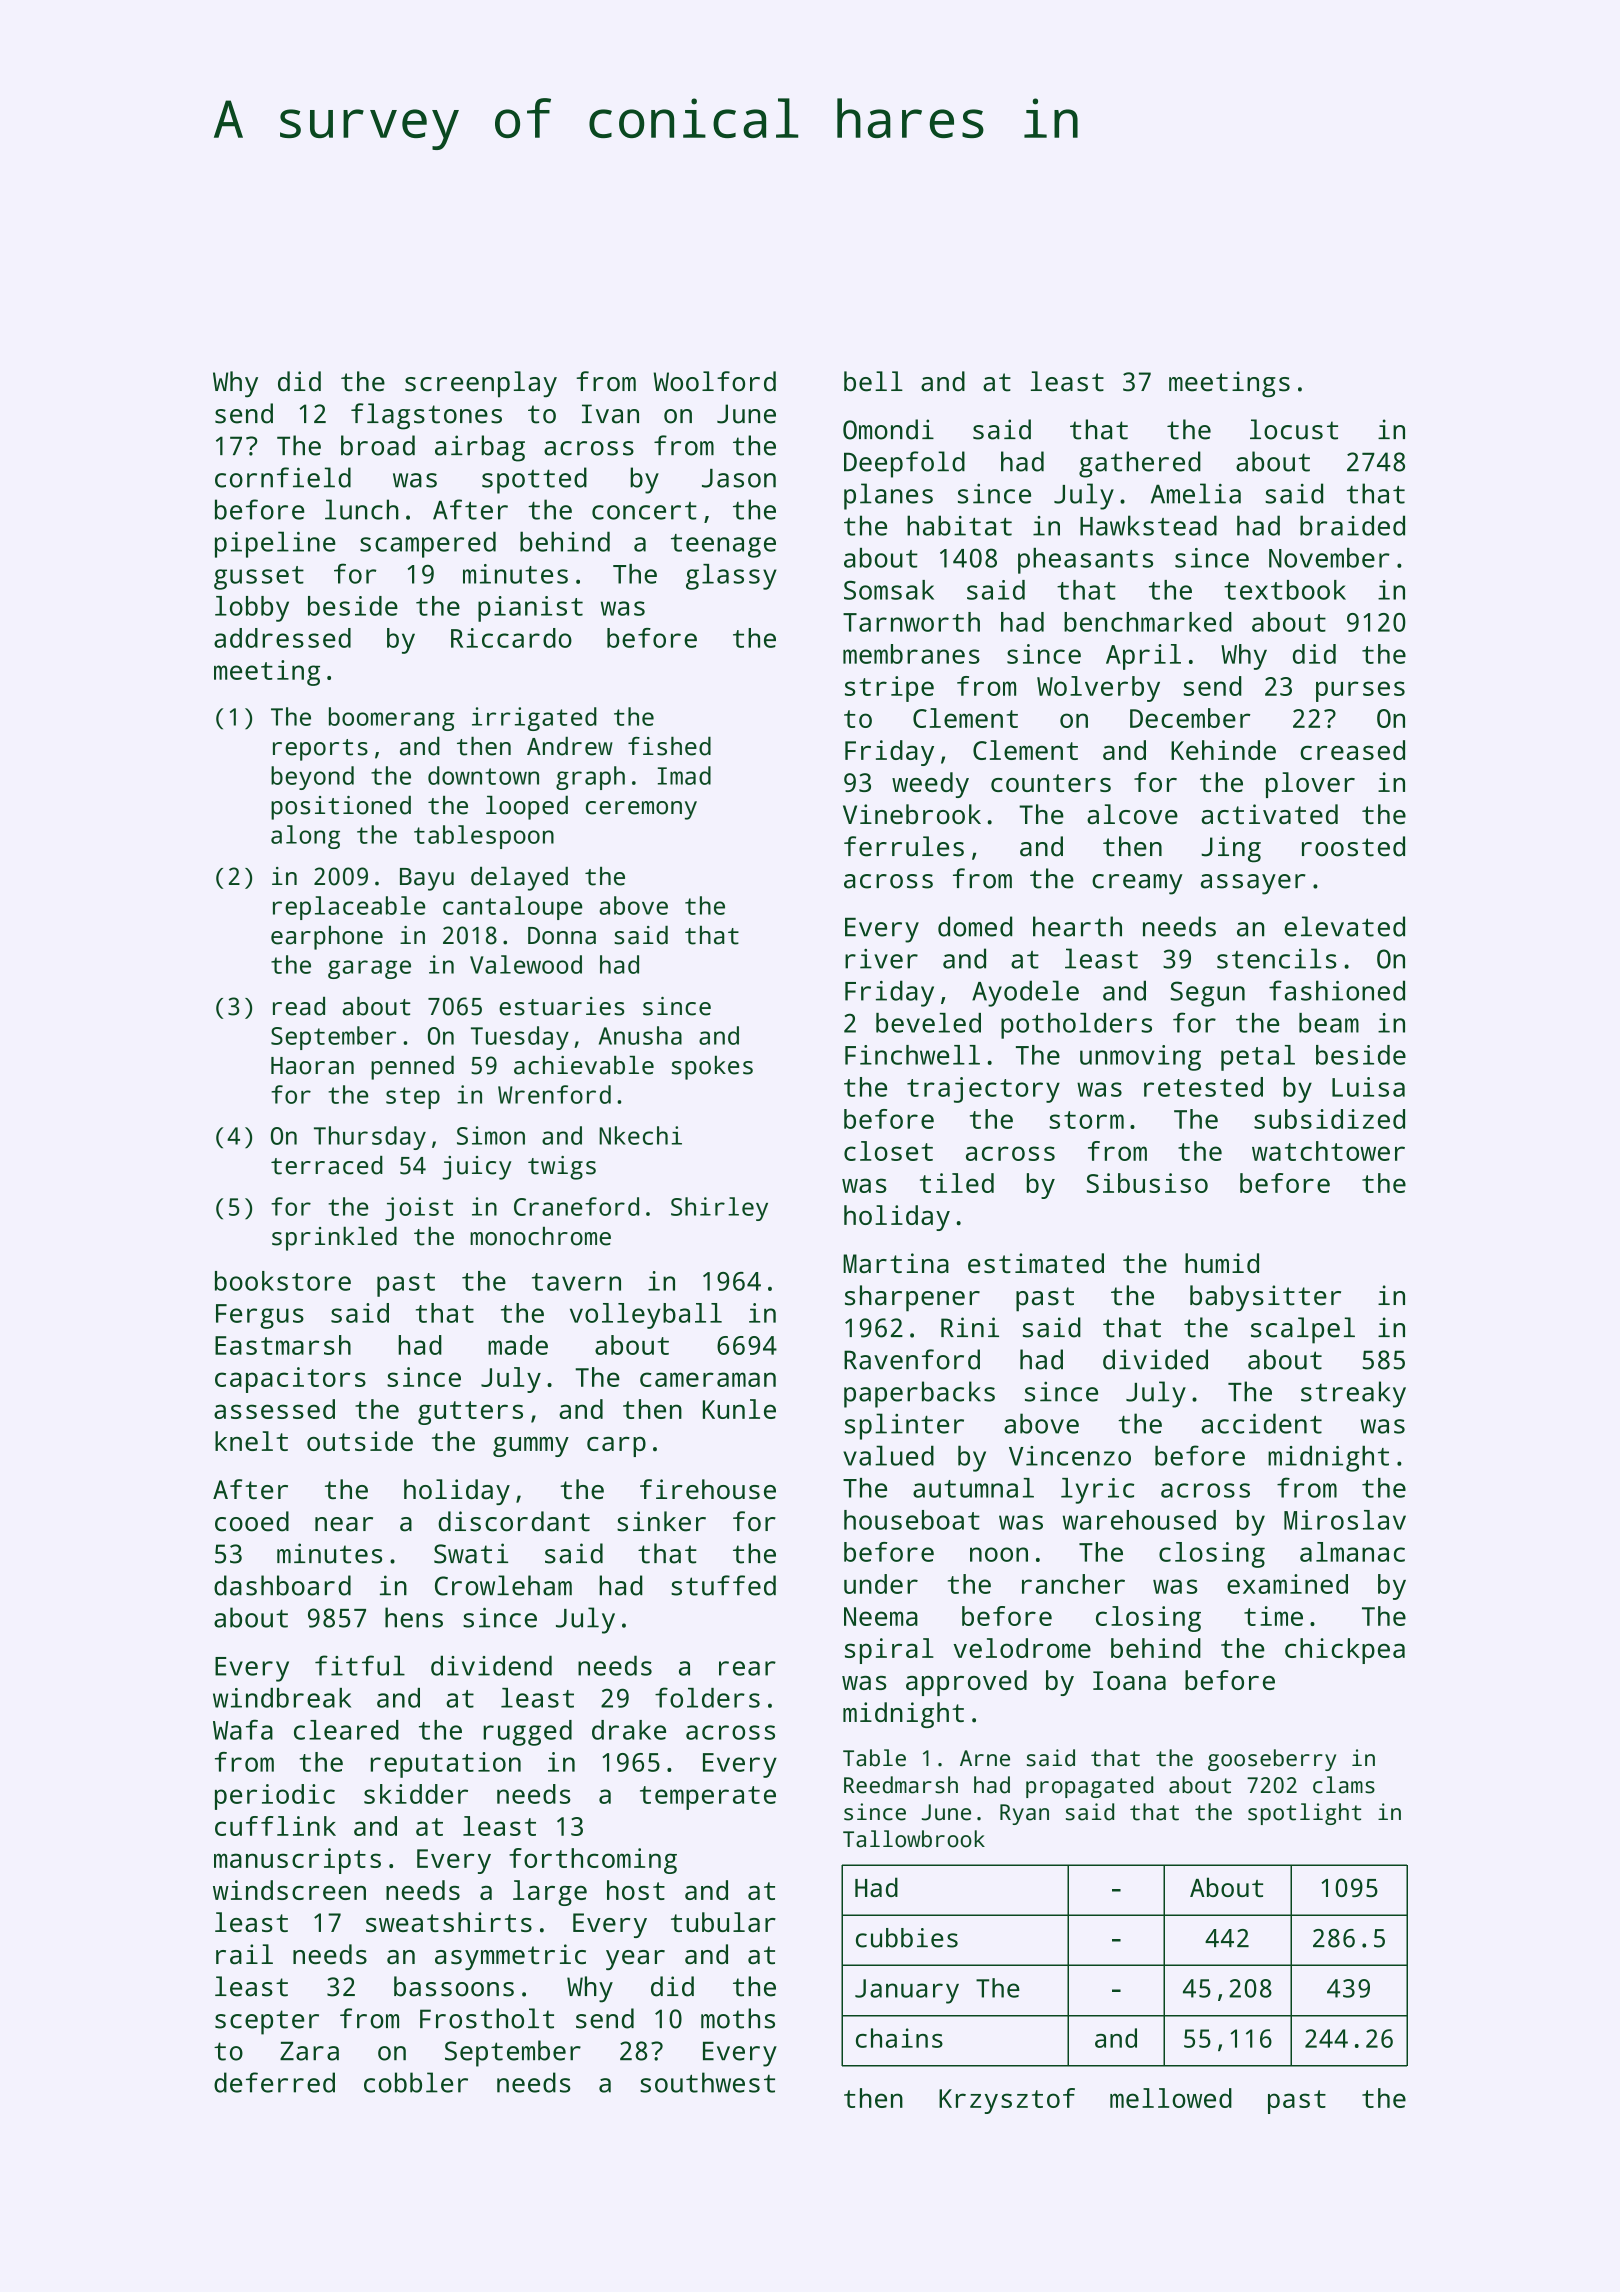  I want to click on Woolford, so click(715, 381).
